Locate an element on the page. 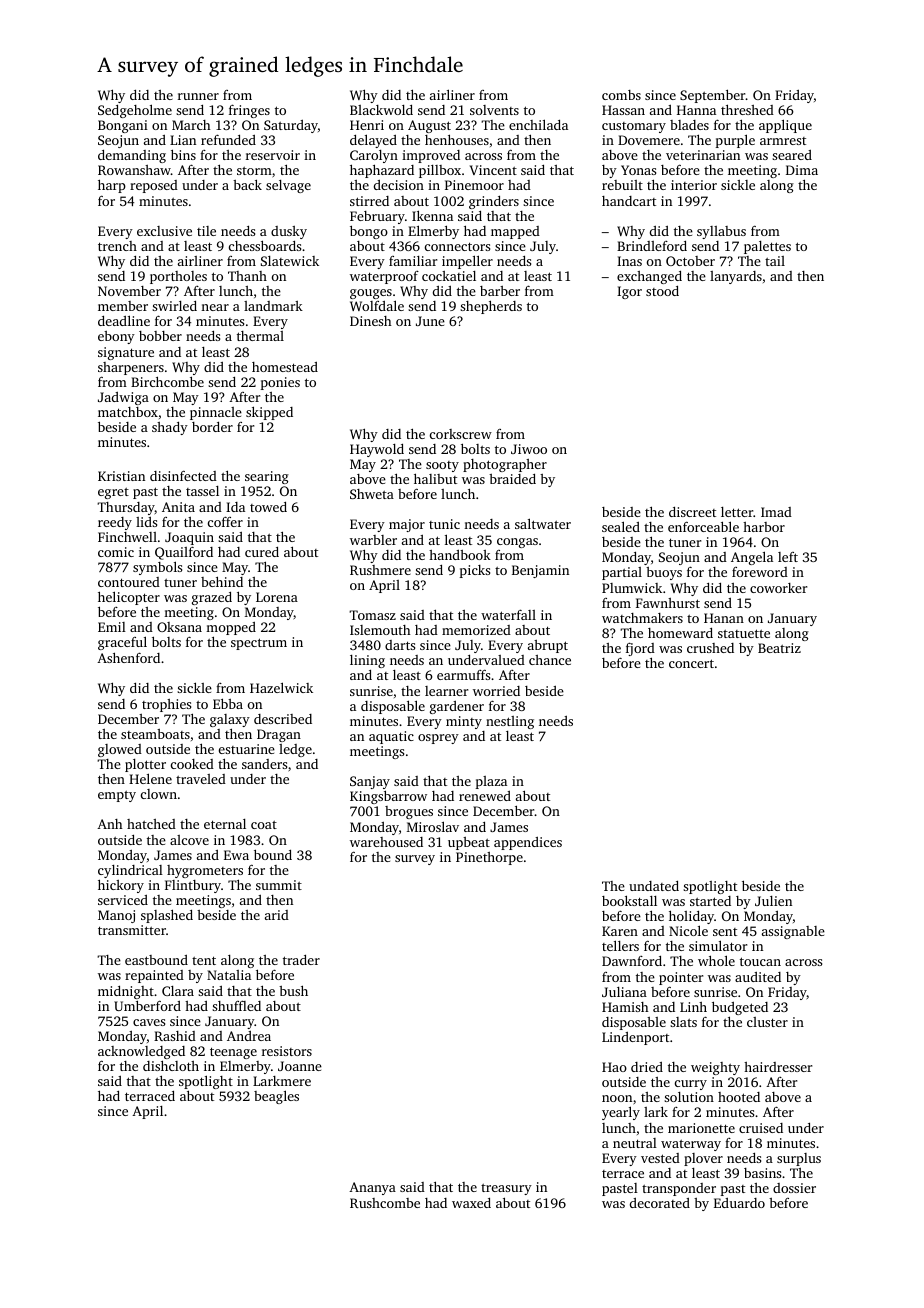  chessboards is located at coordinates (265, 245).
